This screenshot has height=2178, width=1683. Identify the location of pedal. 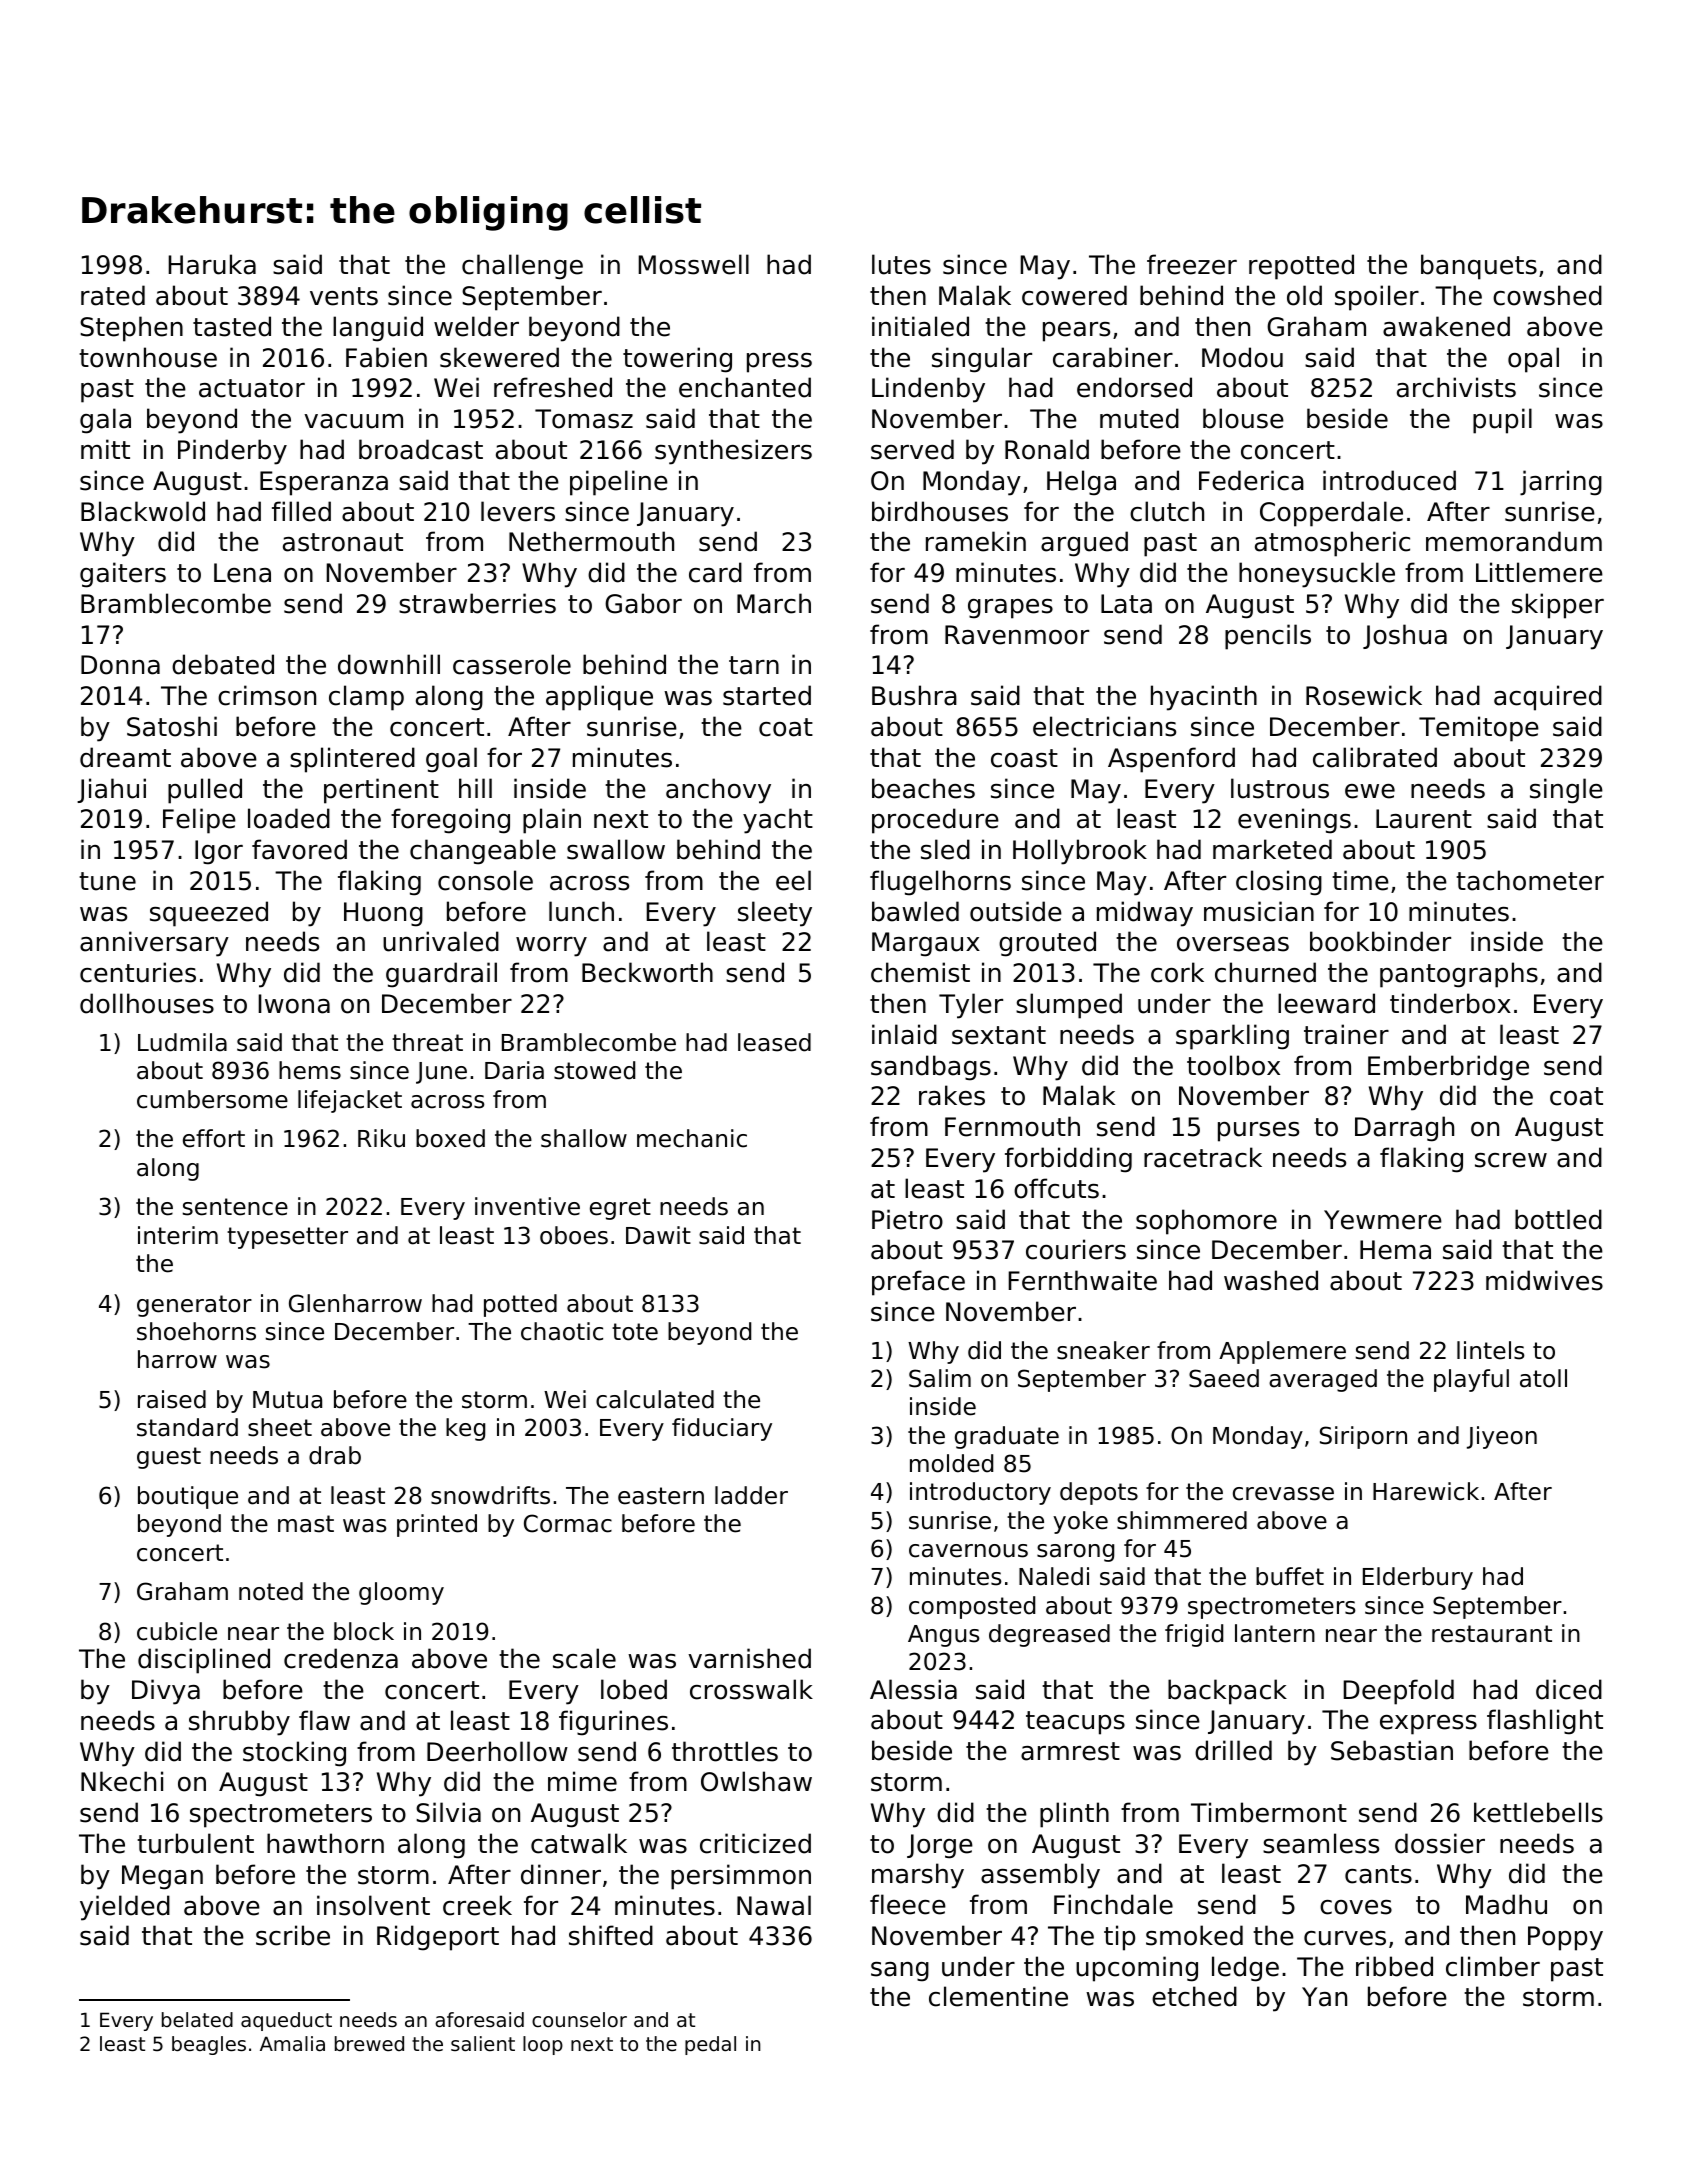
(710, 2045).
